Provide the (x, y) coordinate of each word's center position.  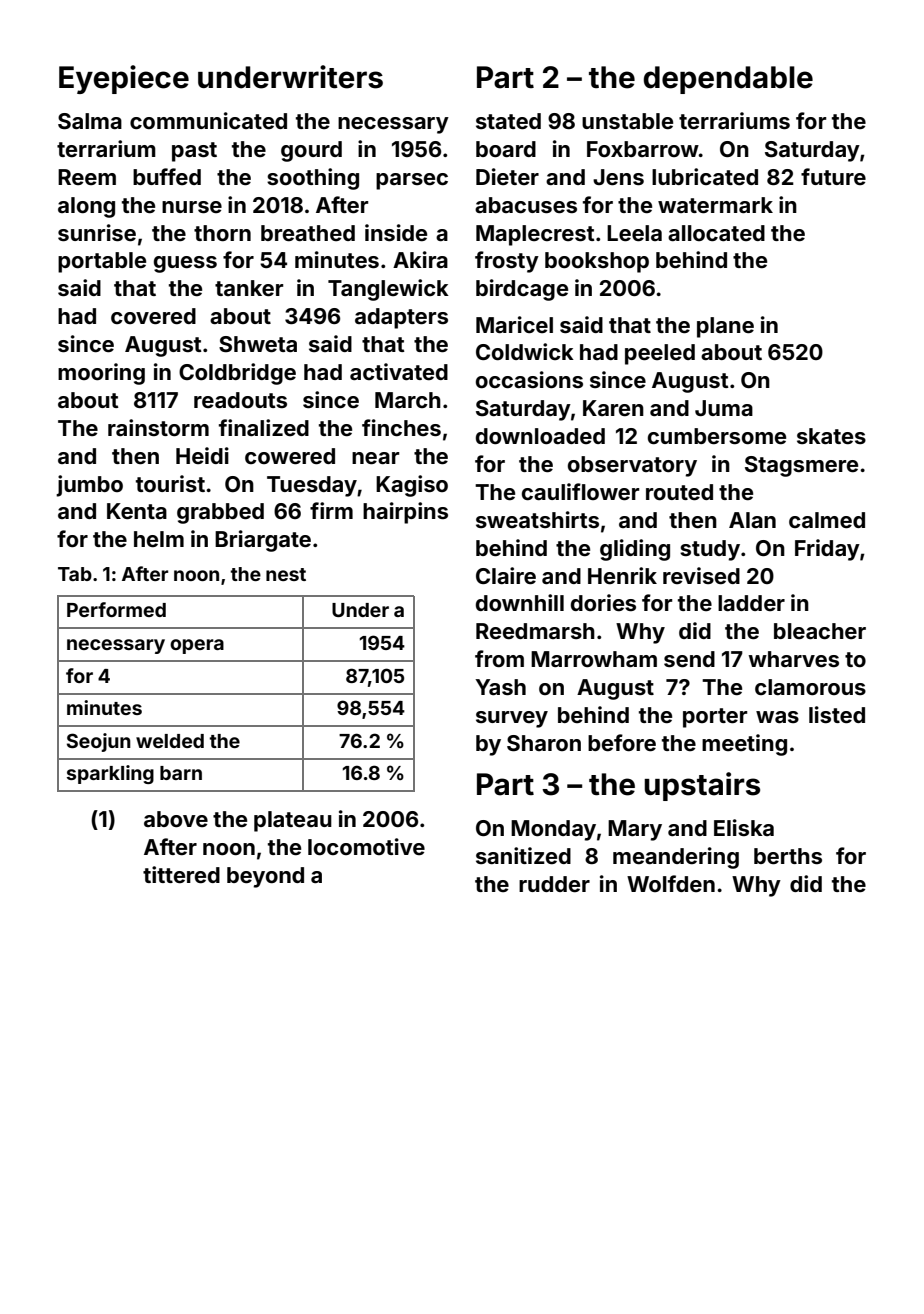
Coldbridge (237, 374)
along (86, 207)
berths (788, 856)
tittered (181, 874)
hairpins (405, 513)
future (833, 176)
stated (508, 121)
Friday (827, 550)
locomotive (366, 846)
